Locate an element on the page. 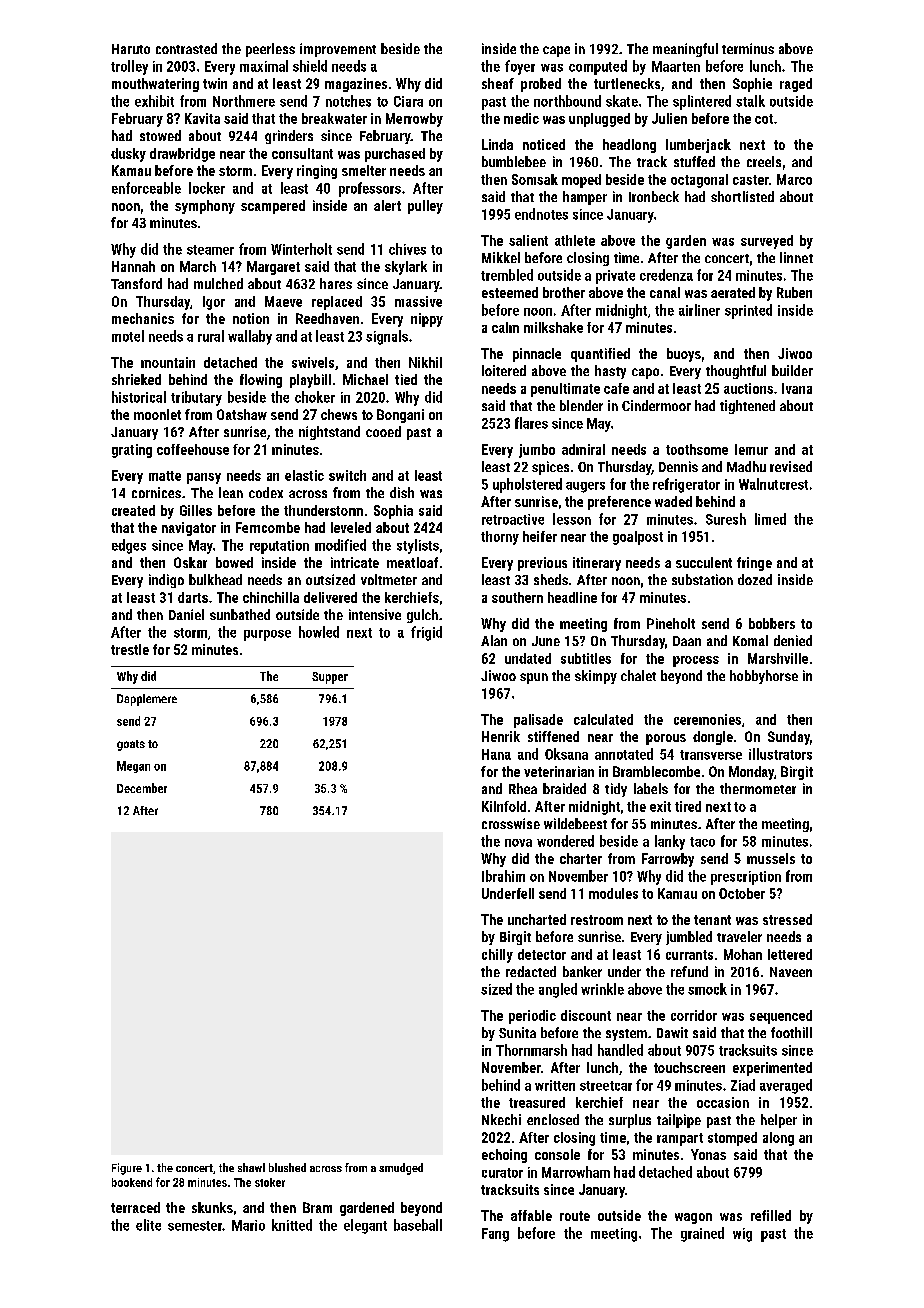 The height and width of the document is (1308, 924). December is located at coordinates (142, 788).
